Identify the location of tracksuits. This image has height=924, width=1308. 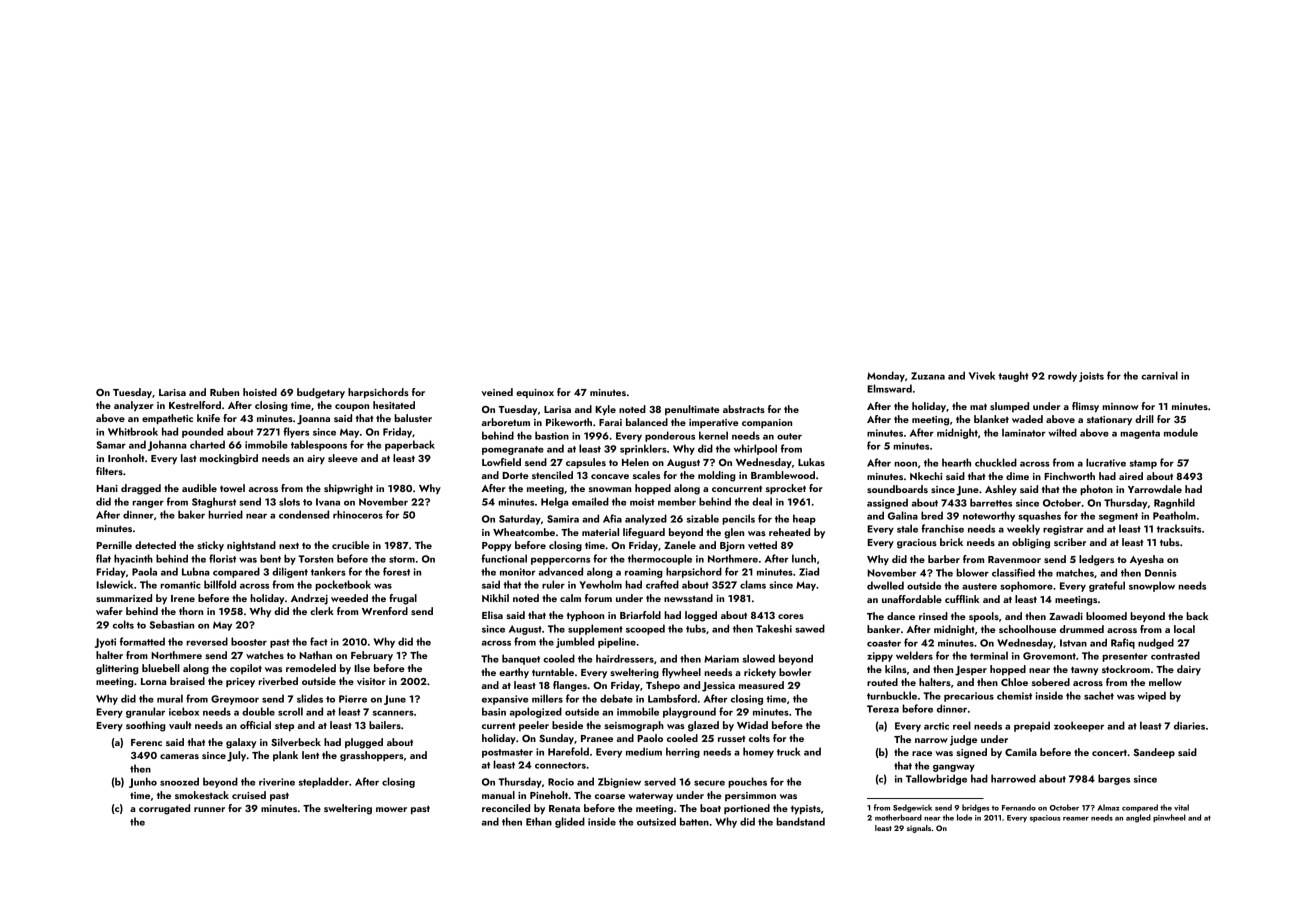
(1179, 528).
